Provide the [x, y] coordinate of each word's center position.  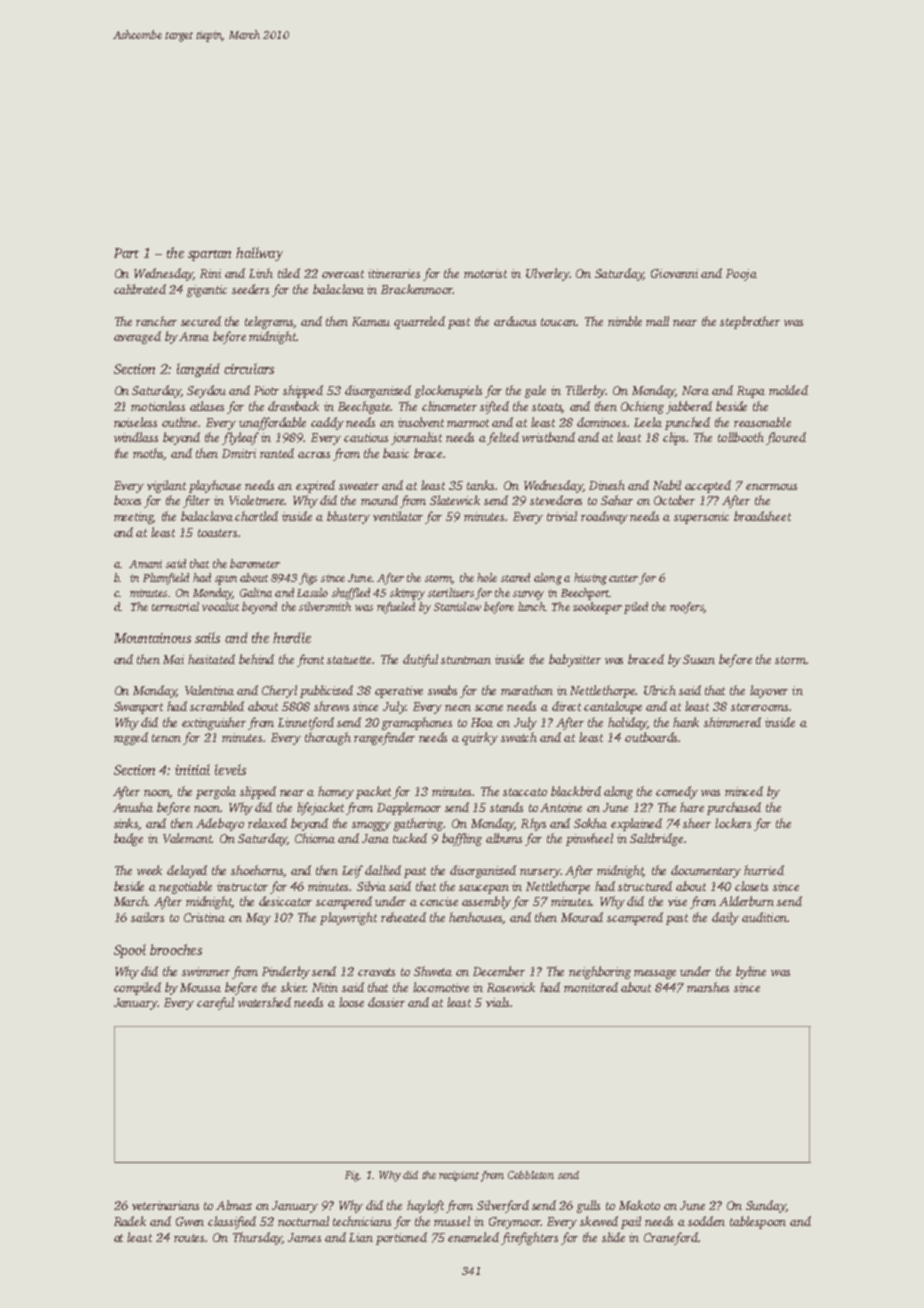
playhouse [215, 486]
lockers [733, 823]
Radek [130, 1221]
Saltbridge [656, 839]
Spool [130, 951]
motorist [485, 273]
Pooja [741, 275]
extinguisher [214, 723]
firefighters [529, 1238]
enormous [771, 487]
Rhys [533, 824]
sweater [359, 486]
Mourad [582, 917]
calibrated [140, 289]
